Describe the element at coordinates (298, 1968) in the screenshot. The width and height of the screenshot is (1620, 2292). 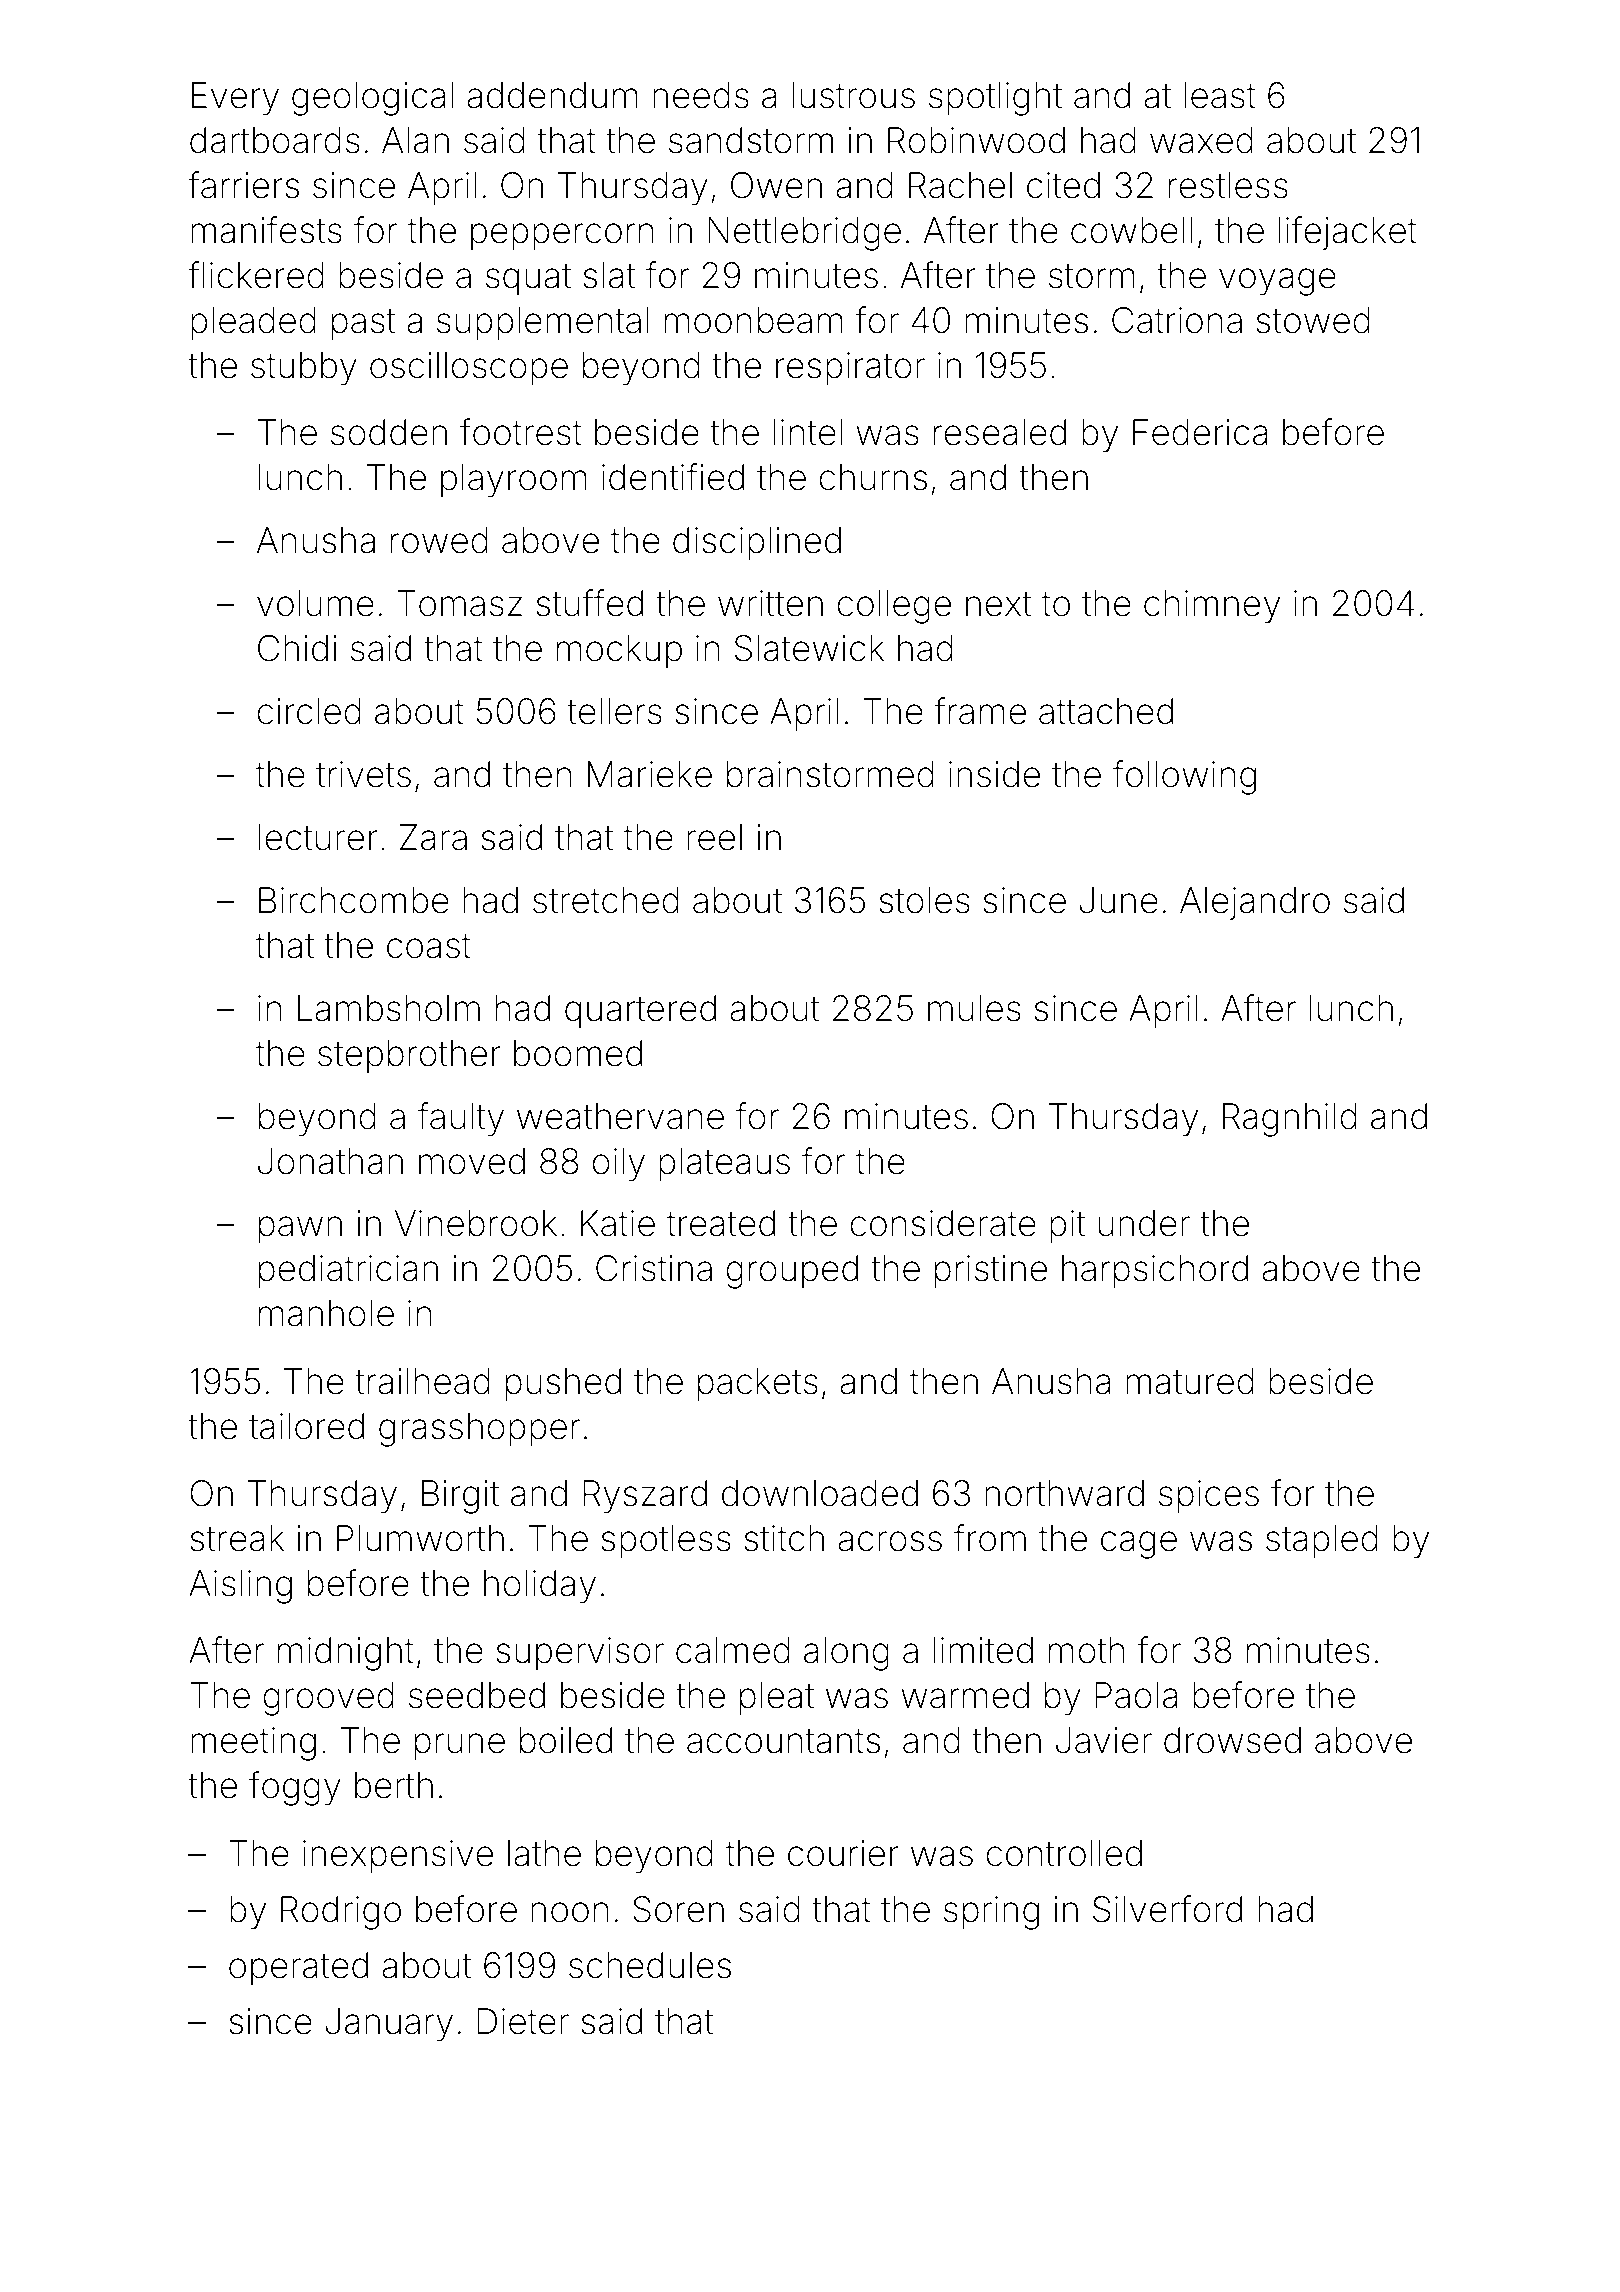
I see `operated` at that location.
